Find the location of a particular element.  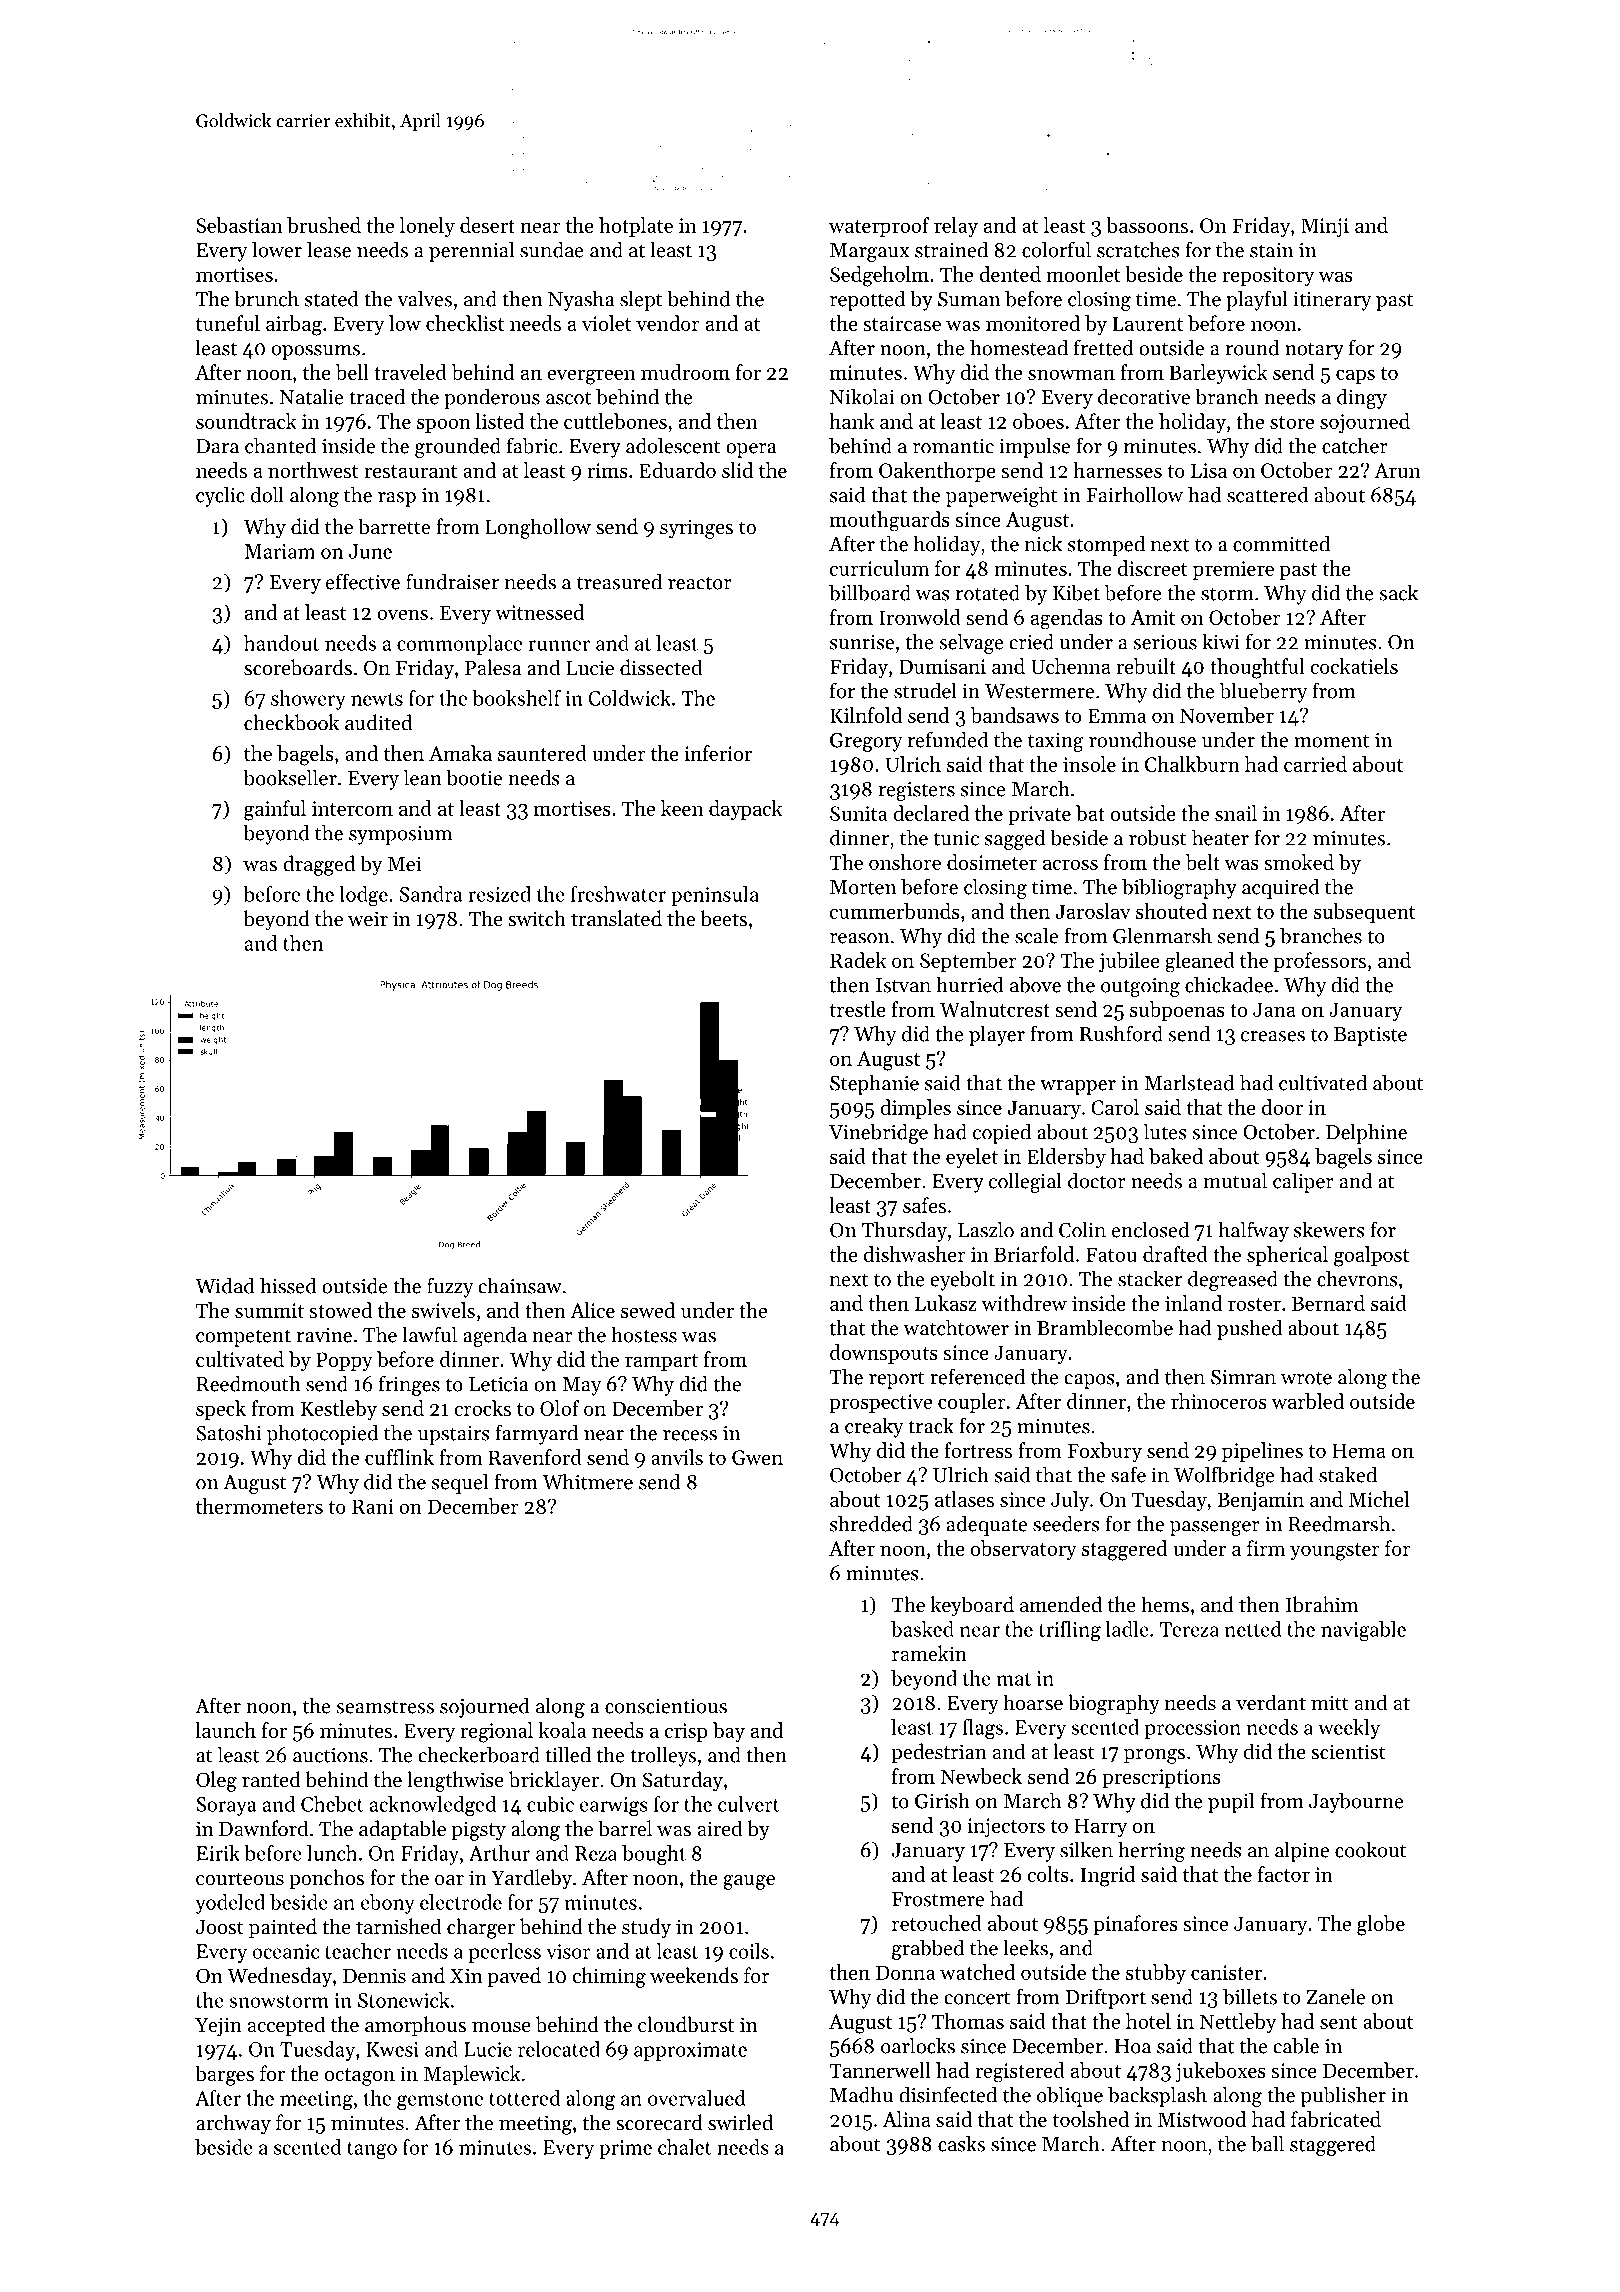

Minji is located at coordinates (1325, 227).
